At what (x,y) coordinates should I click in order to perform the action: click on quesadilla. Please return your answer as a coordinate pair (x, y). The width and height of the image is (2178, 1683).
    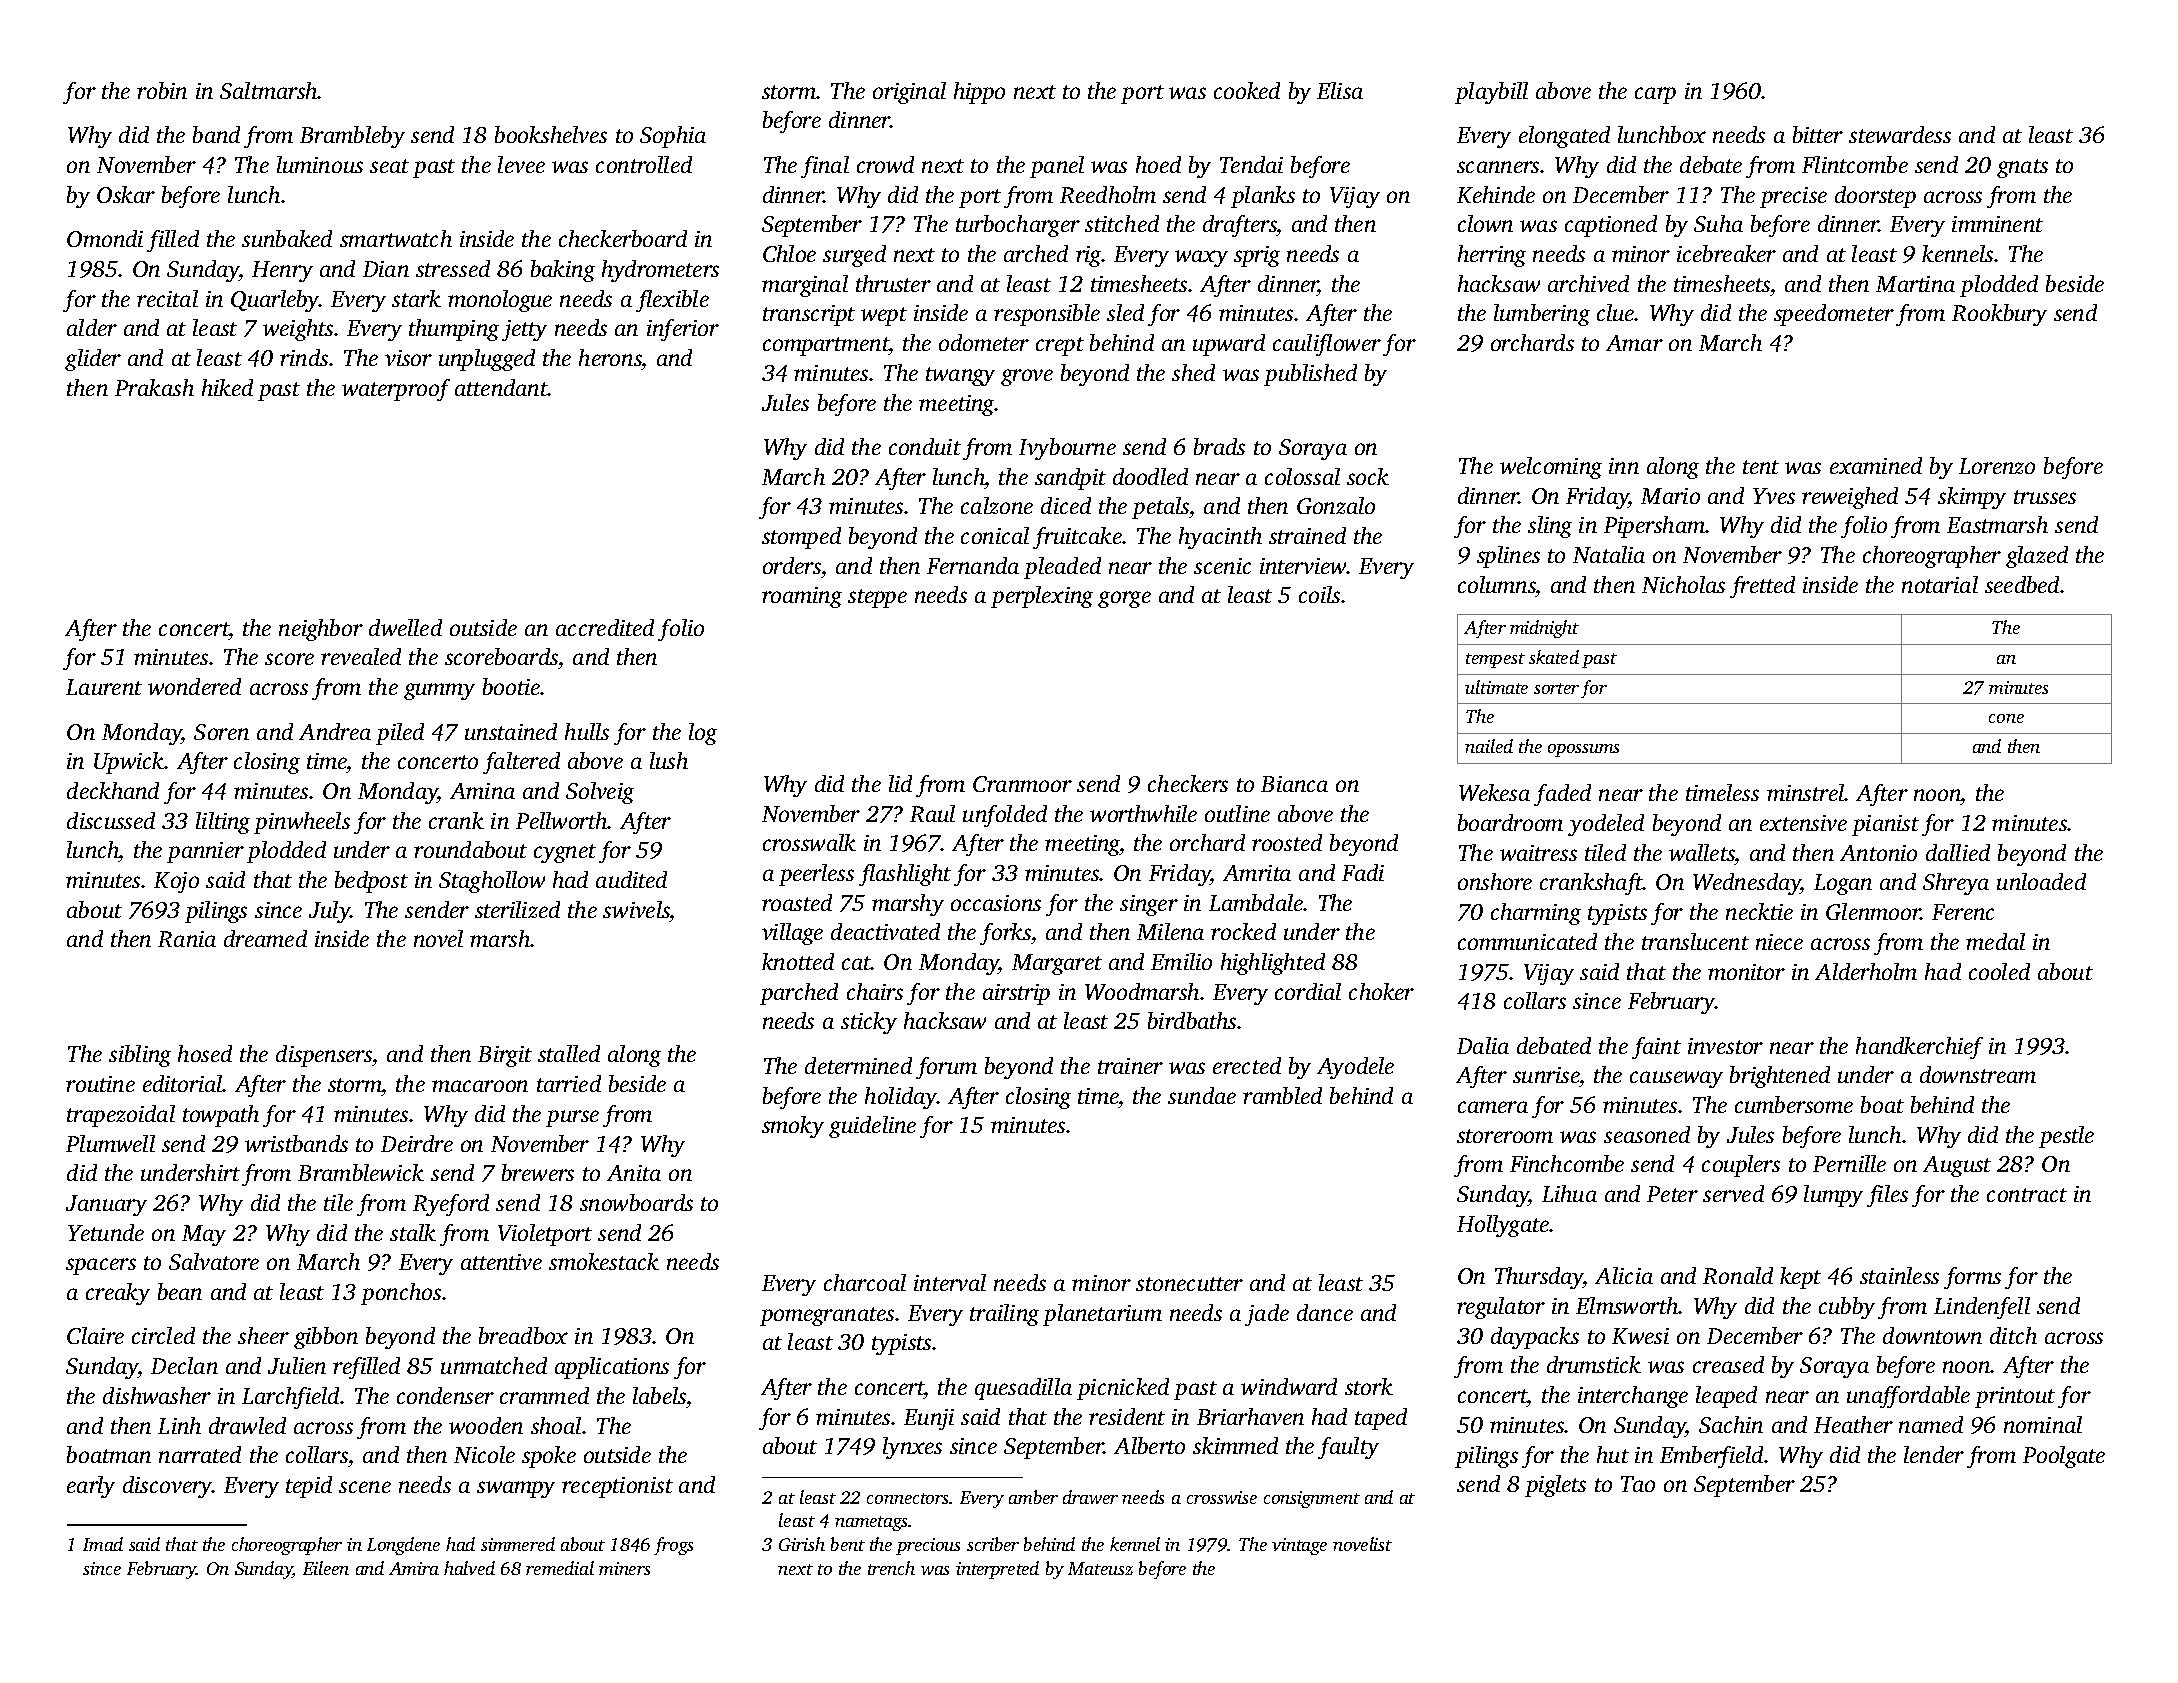
    Looking at the image, I should click on (1023, 1389).
